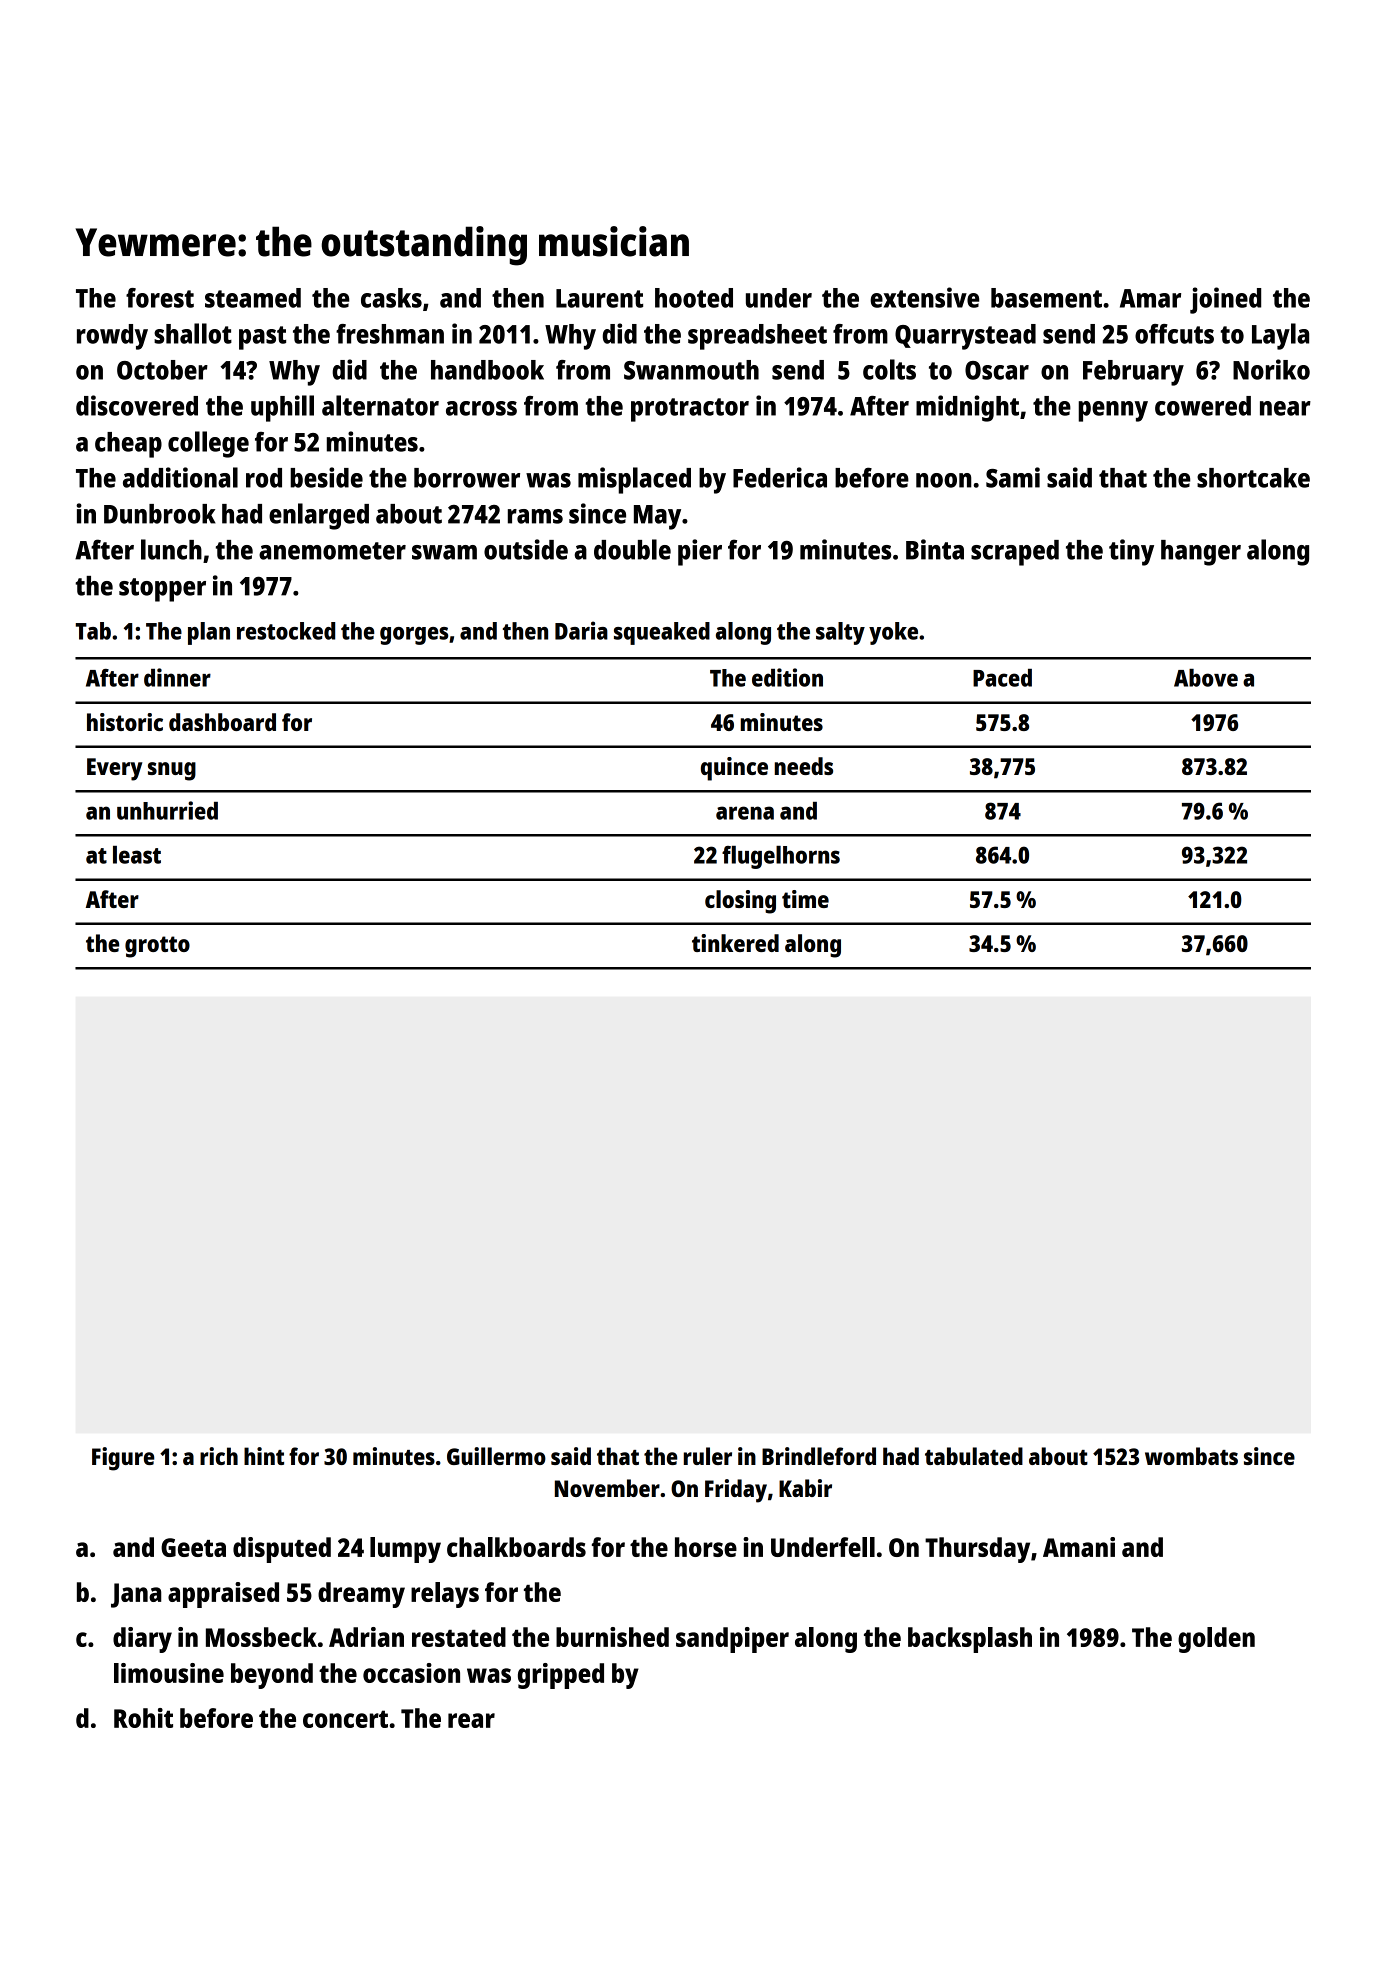 The height and width of the document is (1969, 1386). What do you see at coordinates (1191, 1456) in the document?
I see `wombats` at bounding box center [1191, 1456].
